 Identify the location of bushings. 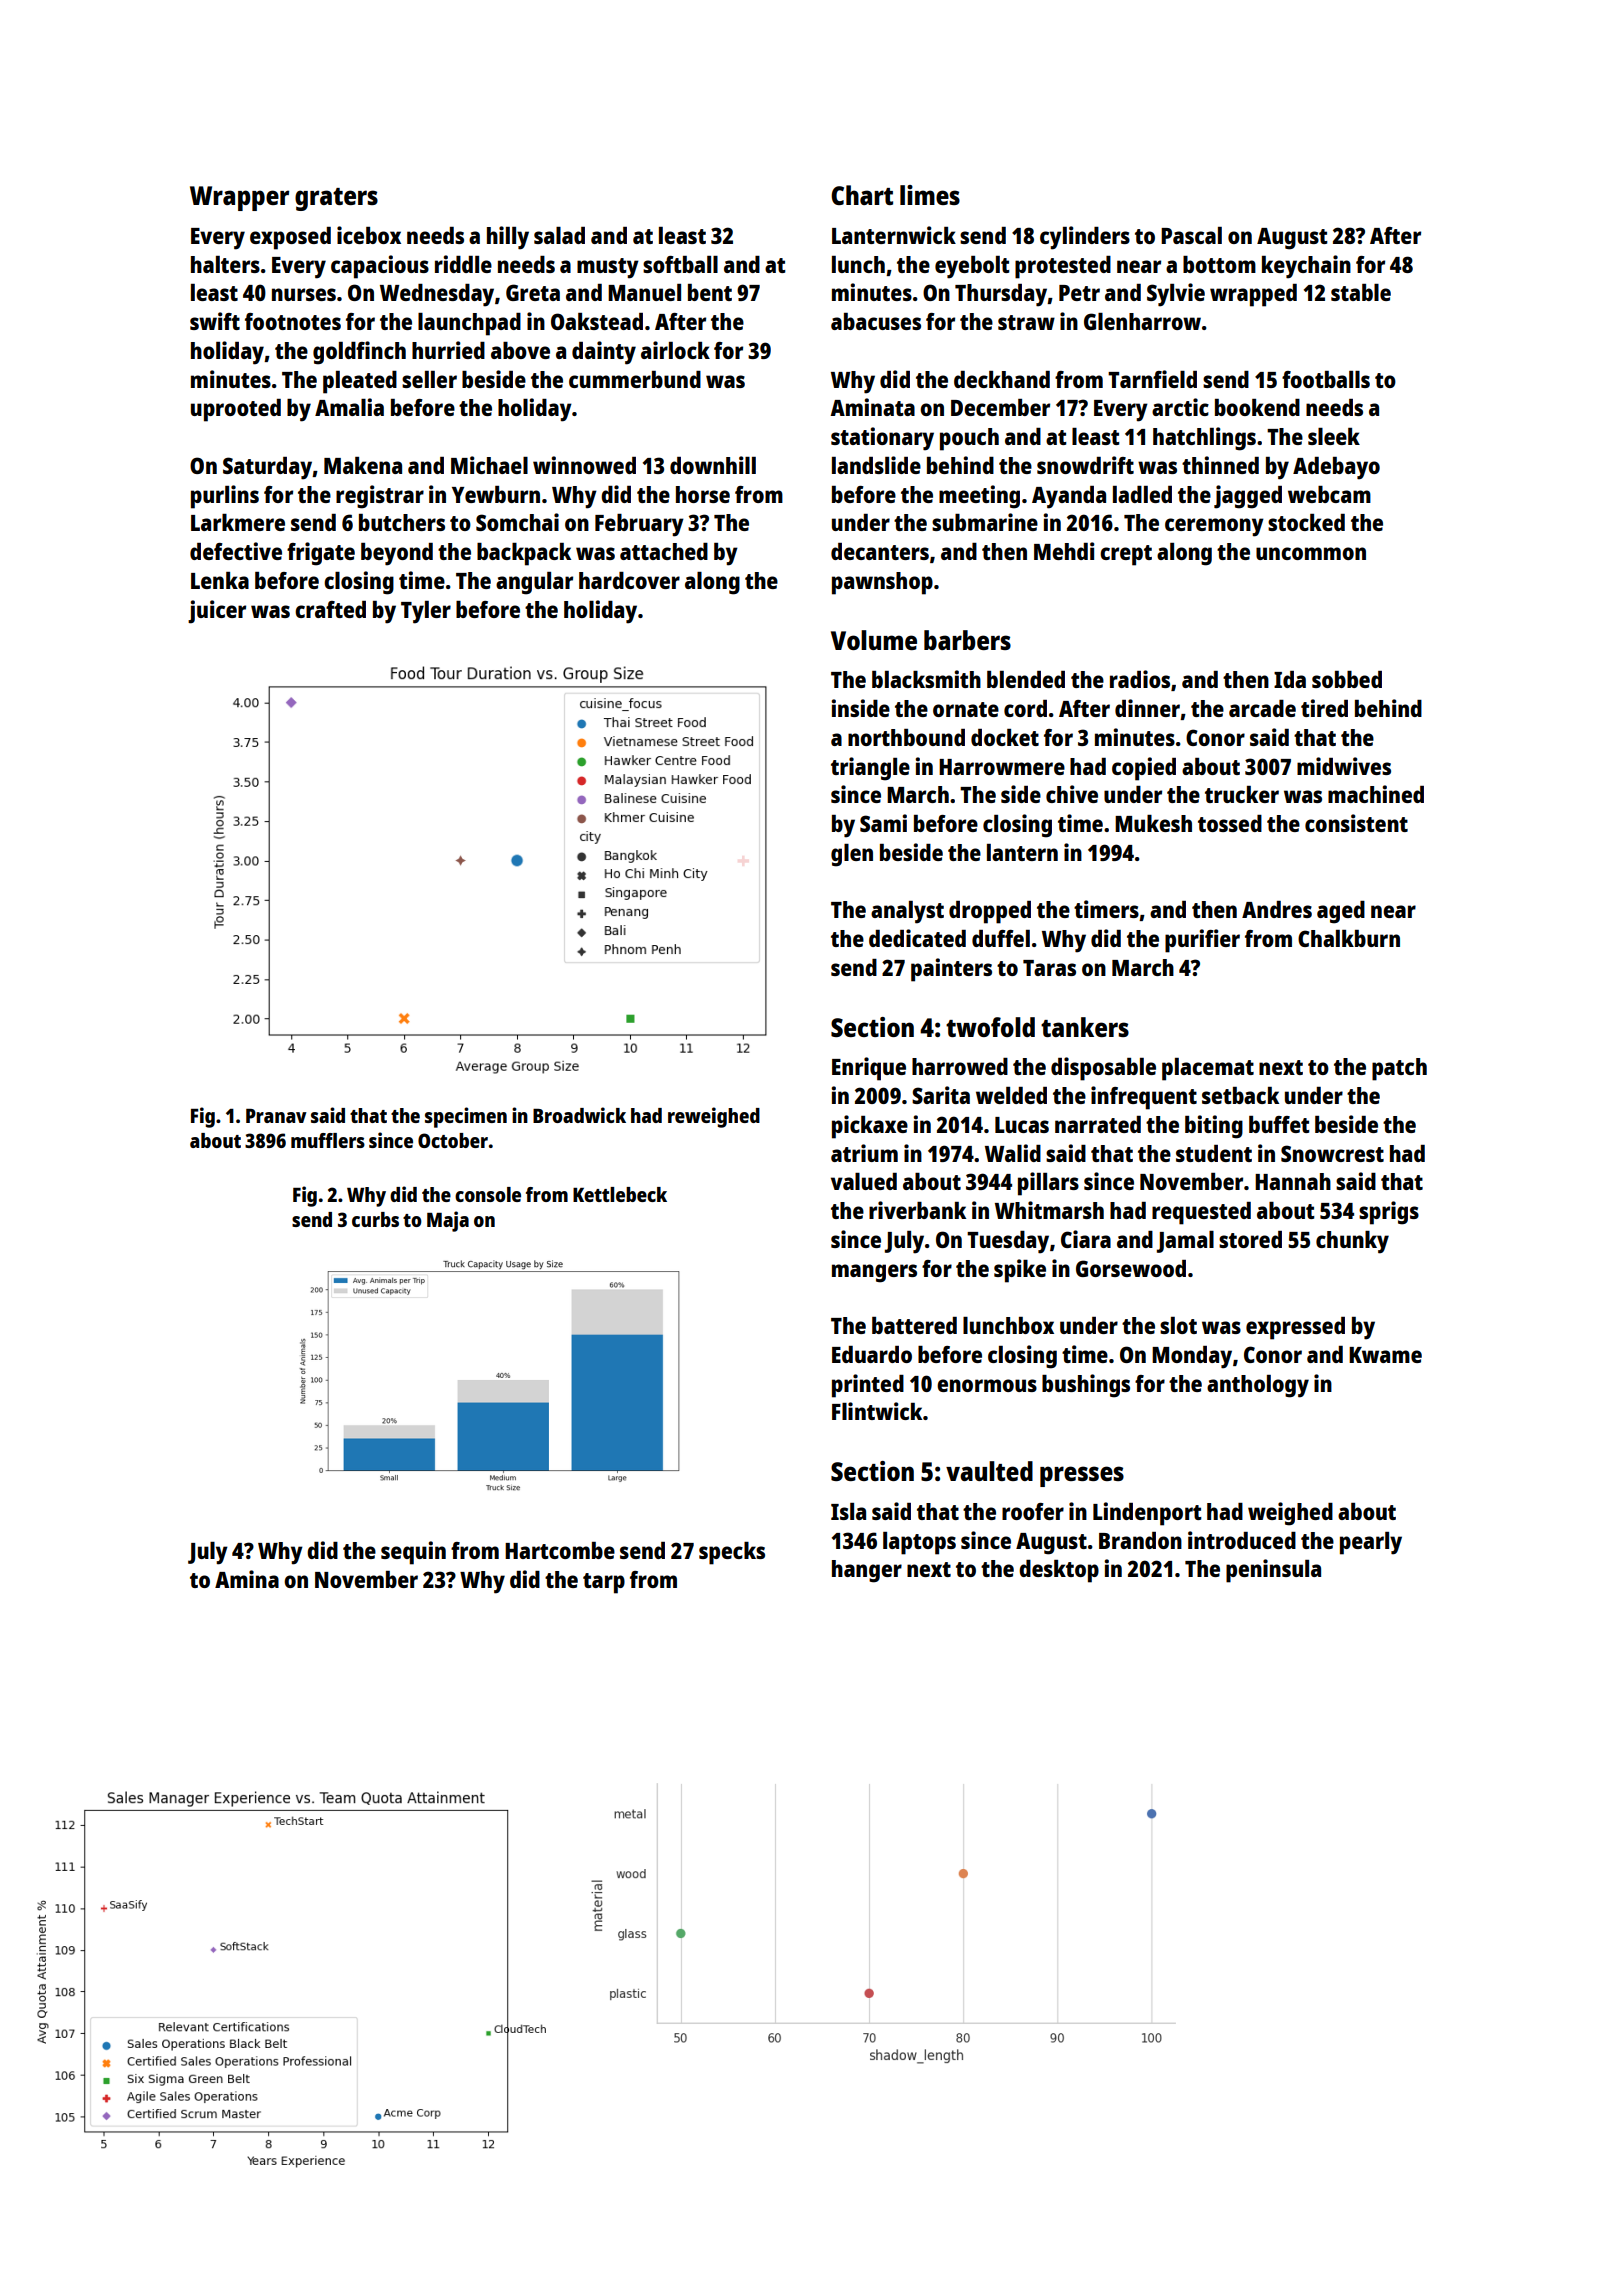
(1086, 1386).
